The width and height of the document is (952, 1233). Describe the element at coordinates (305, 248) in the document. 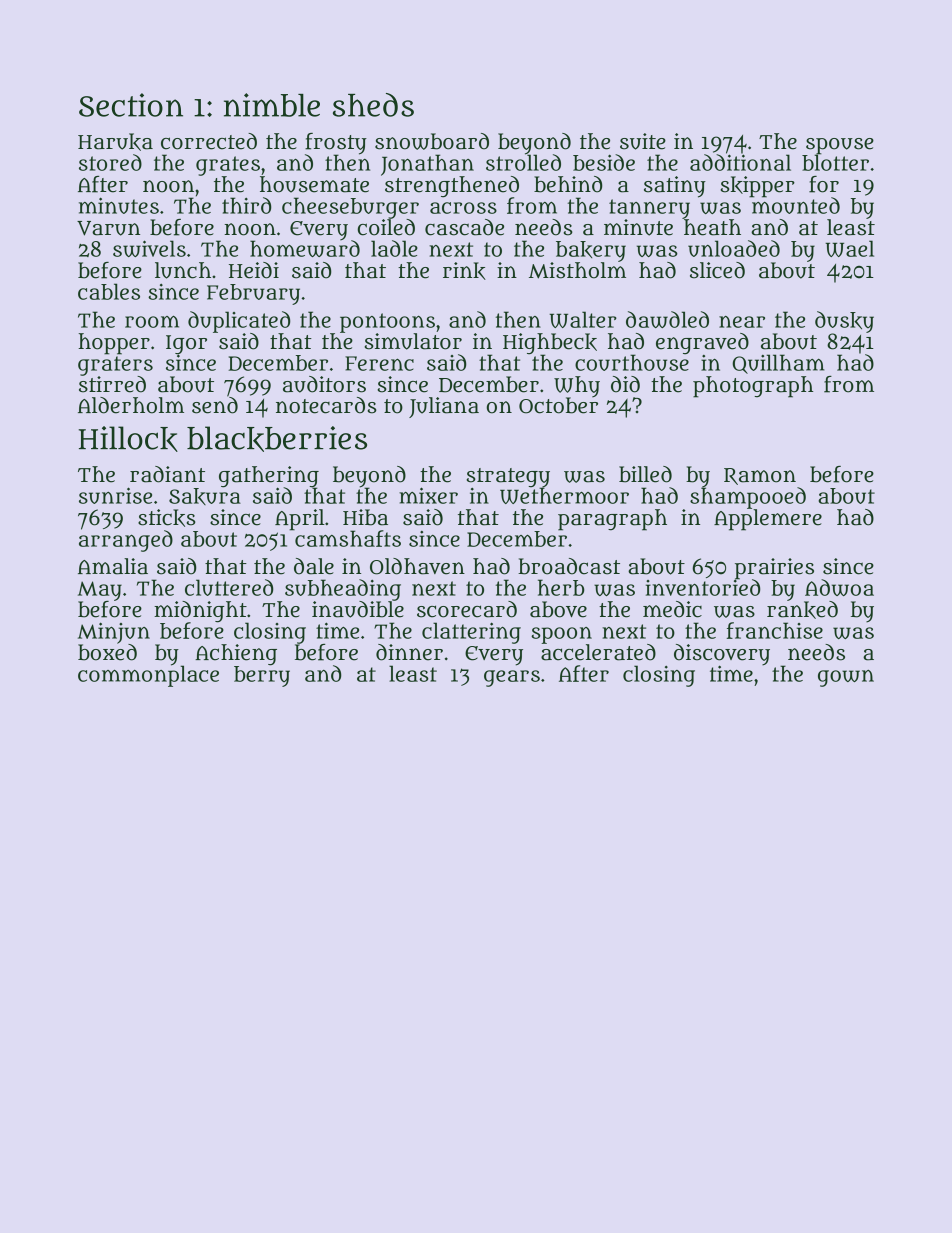

I see `homeward` at that location.
